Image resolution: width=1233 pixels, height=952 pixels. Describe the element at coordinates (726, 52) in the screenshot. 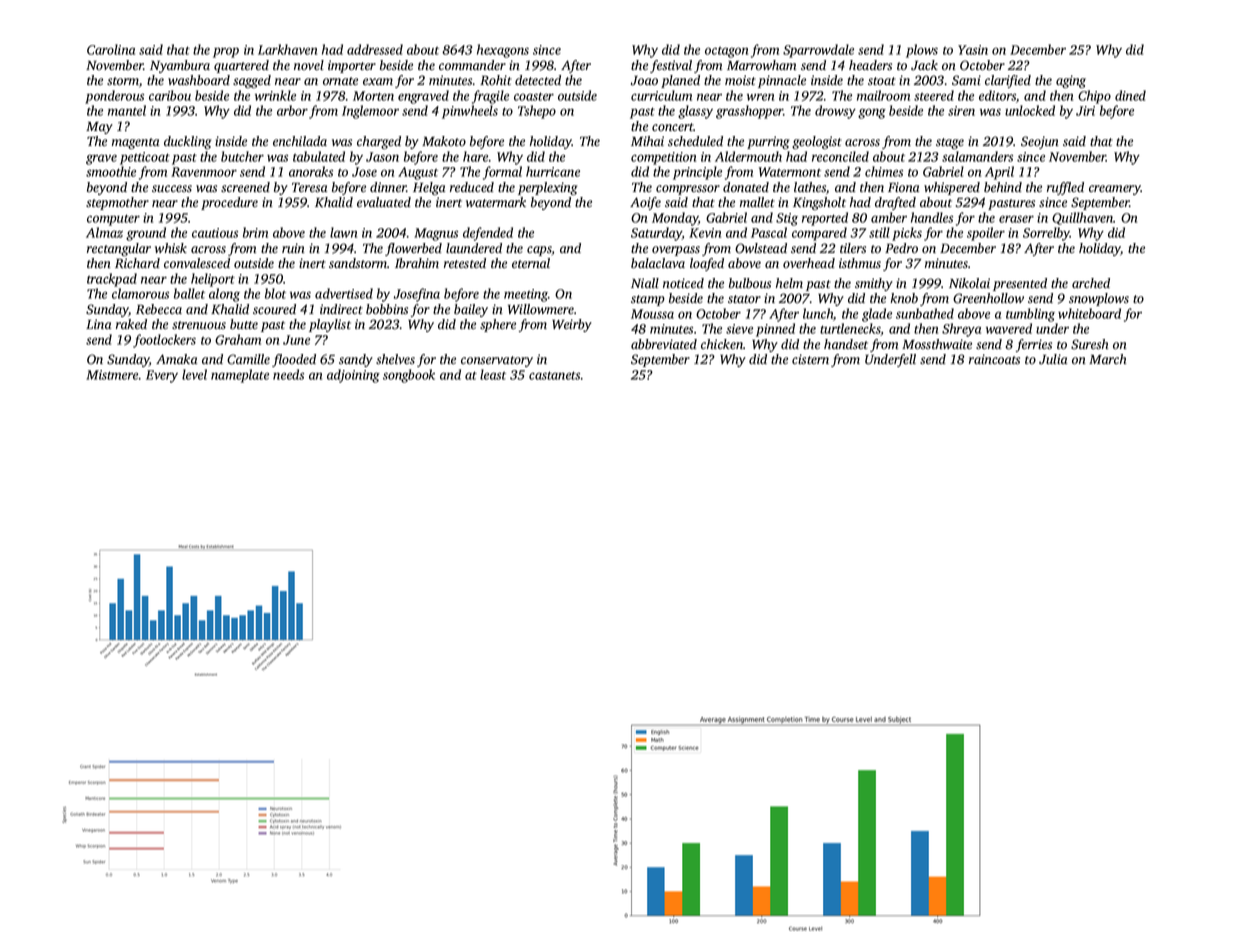

I see `octagon` at that location.
